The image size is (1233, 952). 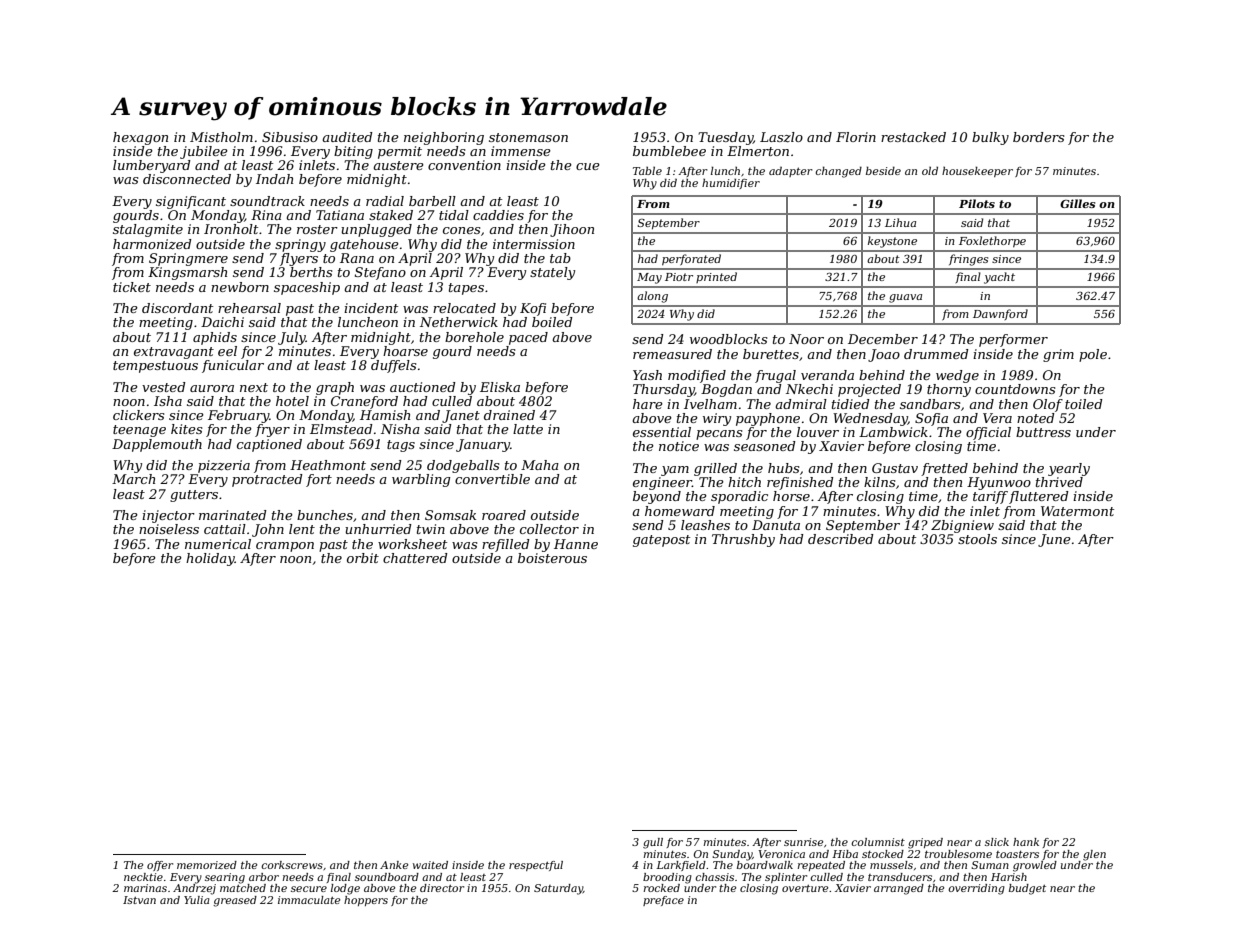 I want to click on hank, so click(x=1026, y=842).
